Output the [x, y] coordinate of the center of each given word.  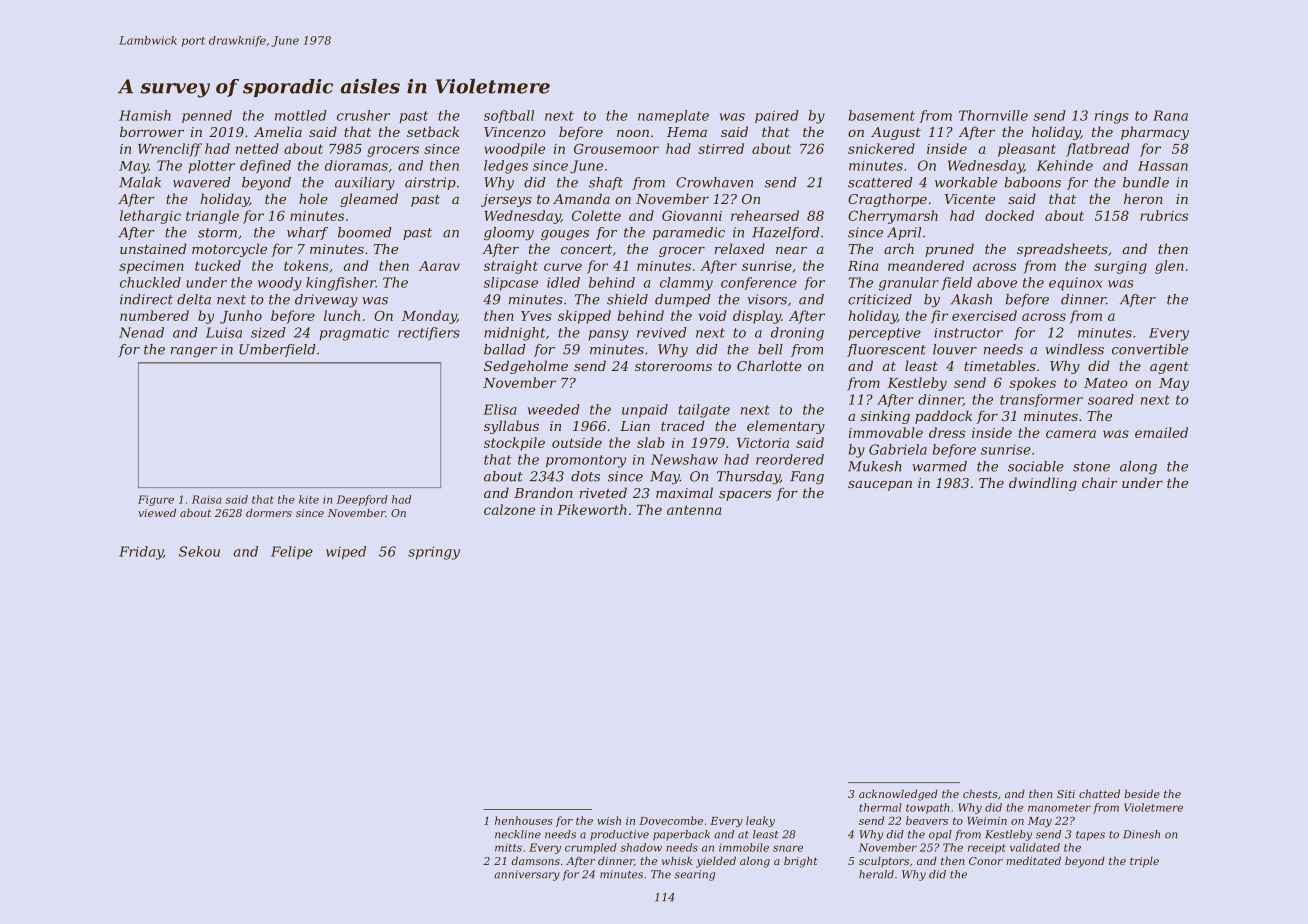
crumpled [591, 848]
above [997, 282]
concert [586, 249]
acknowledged [898, 795]
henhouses [524, 820]
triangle [212, 217]
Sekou [199, 551]
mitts [508, 847]
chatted [1099, 794]
